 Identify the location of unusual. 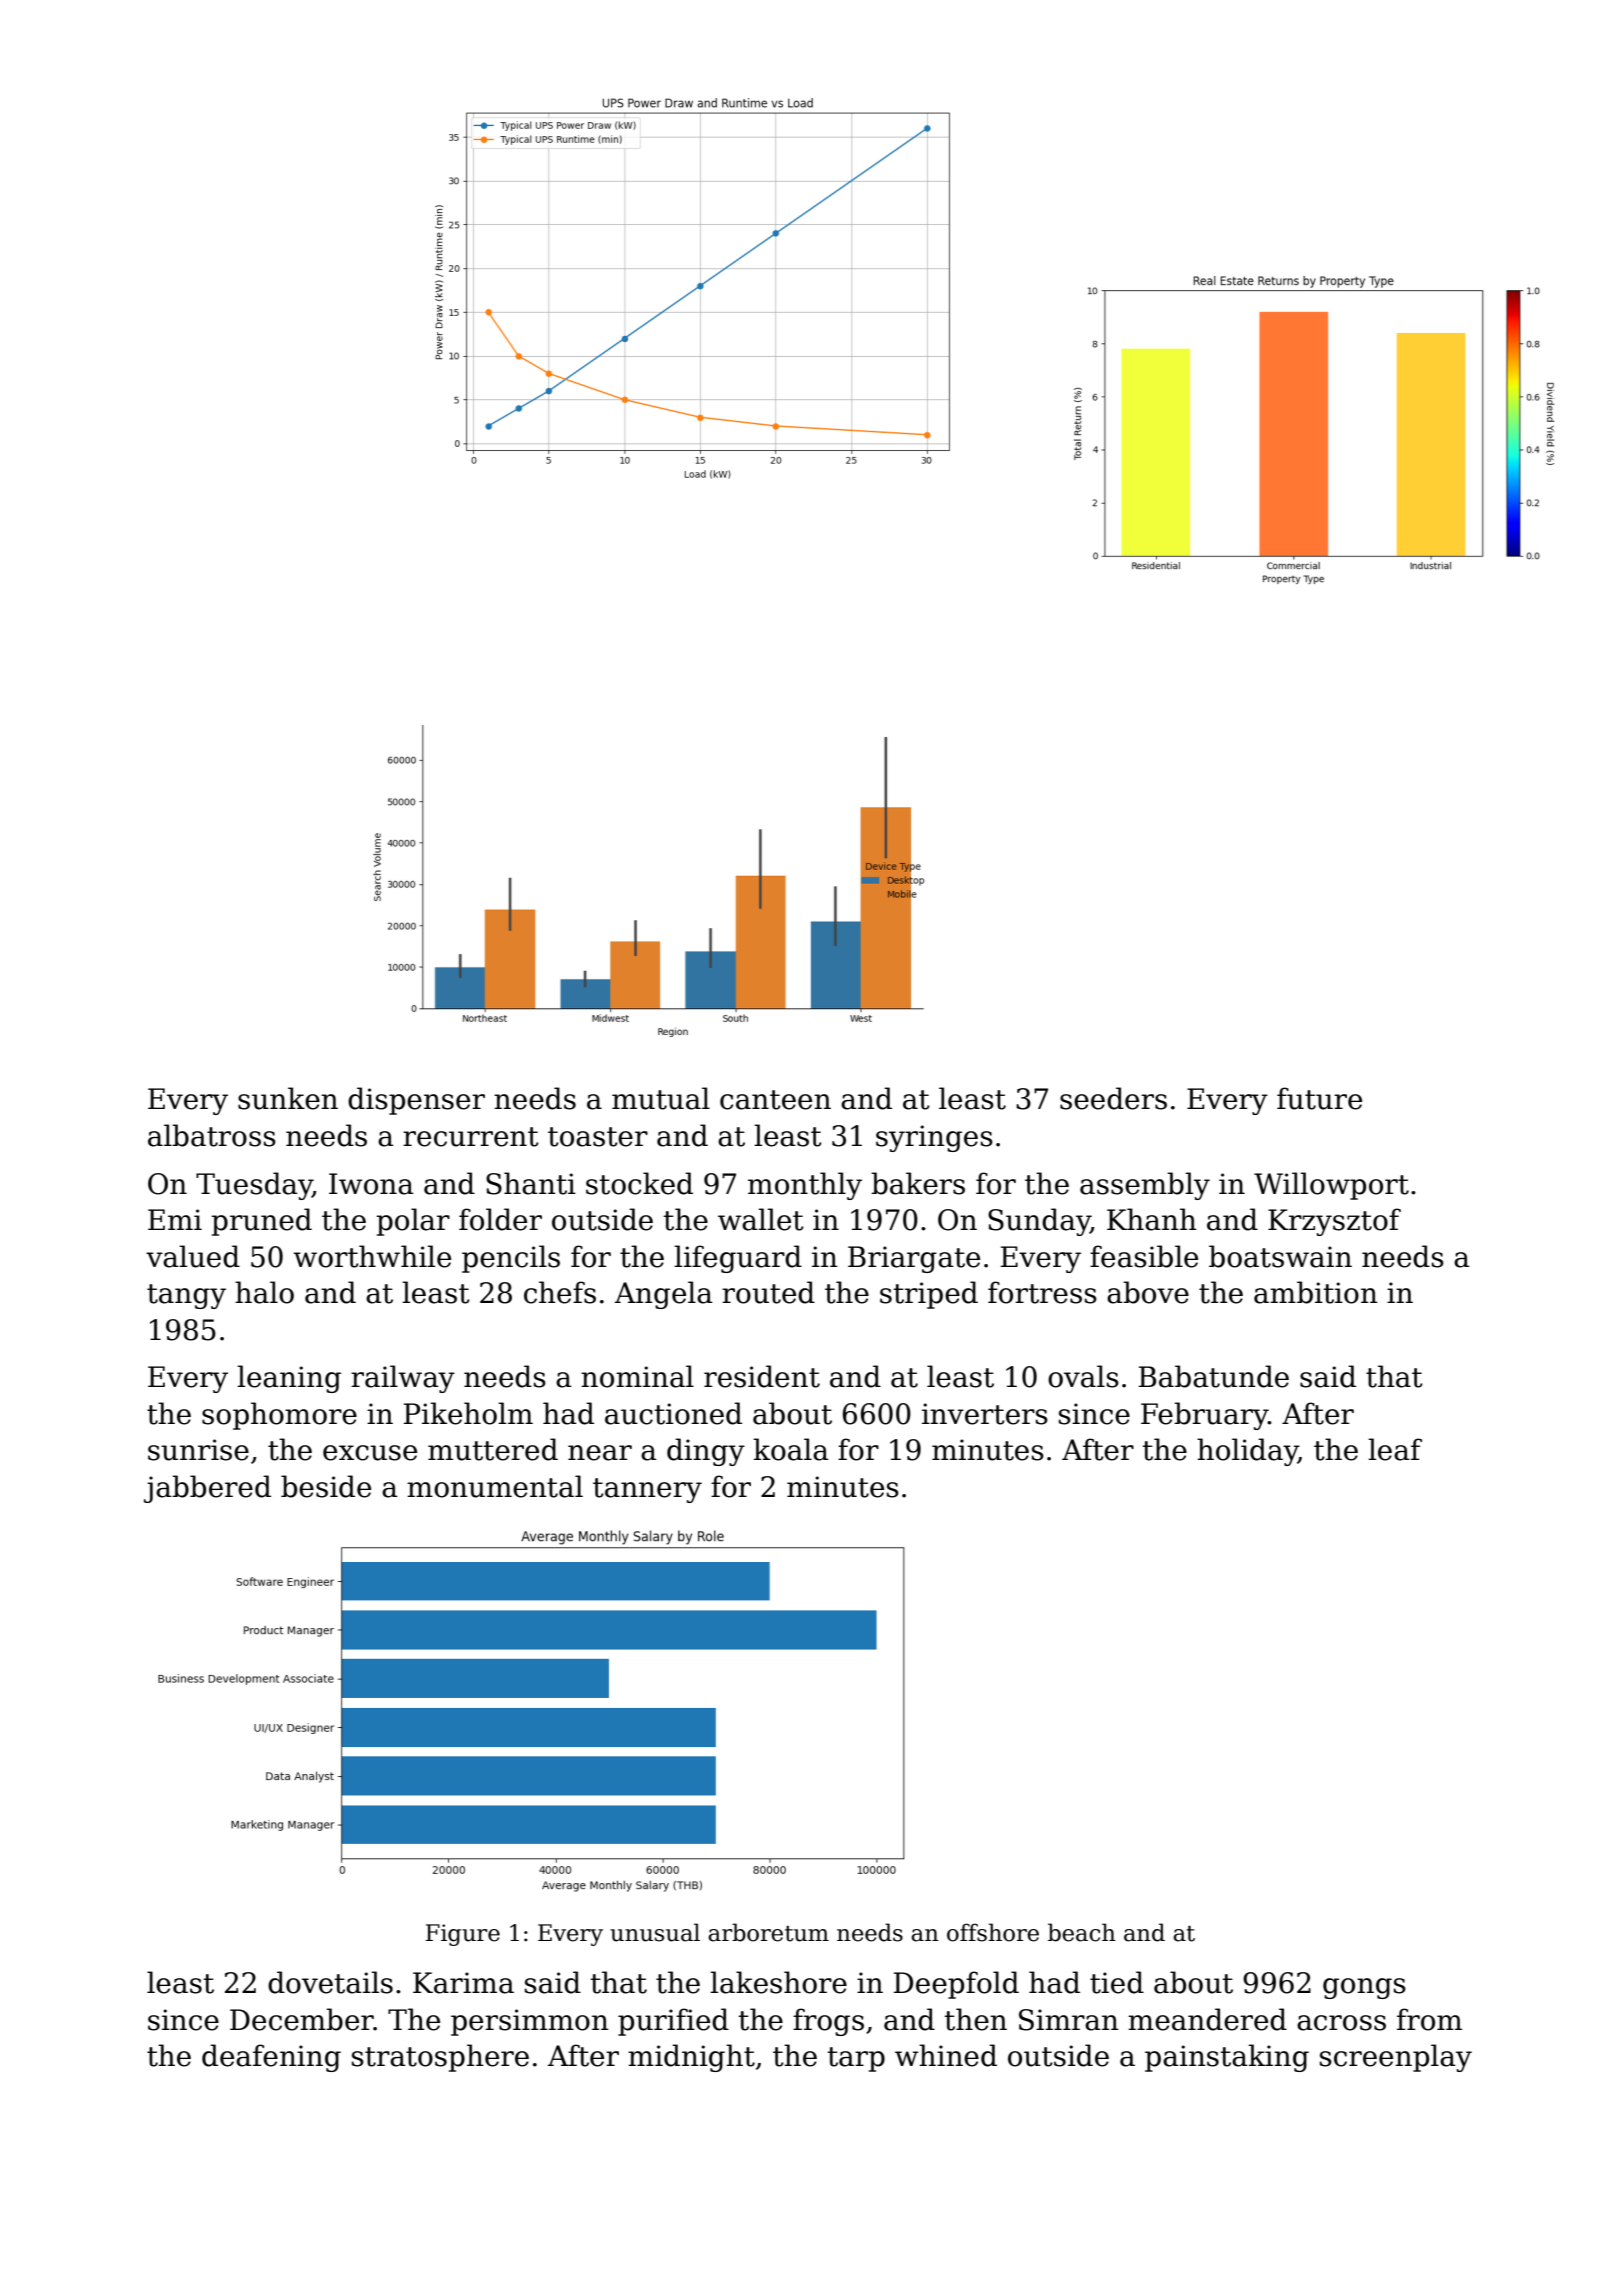
(655, 1932).
